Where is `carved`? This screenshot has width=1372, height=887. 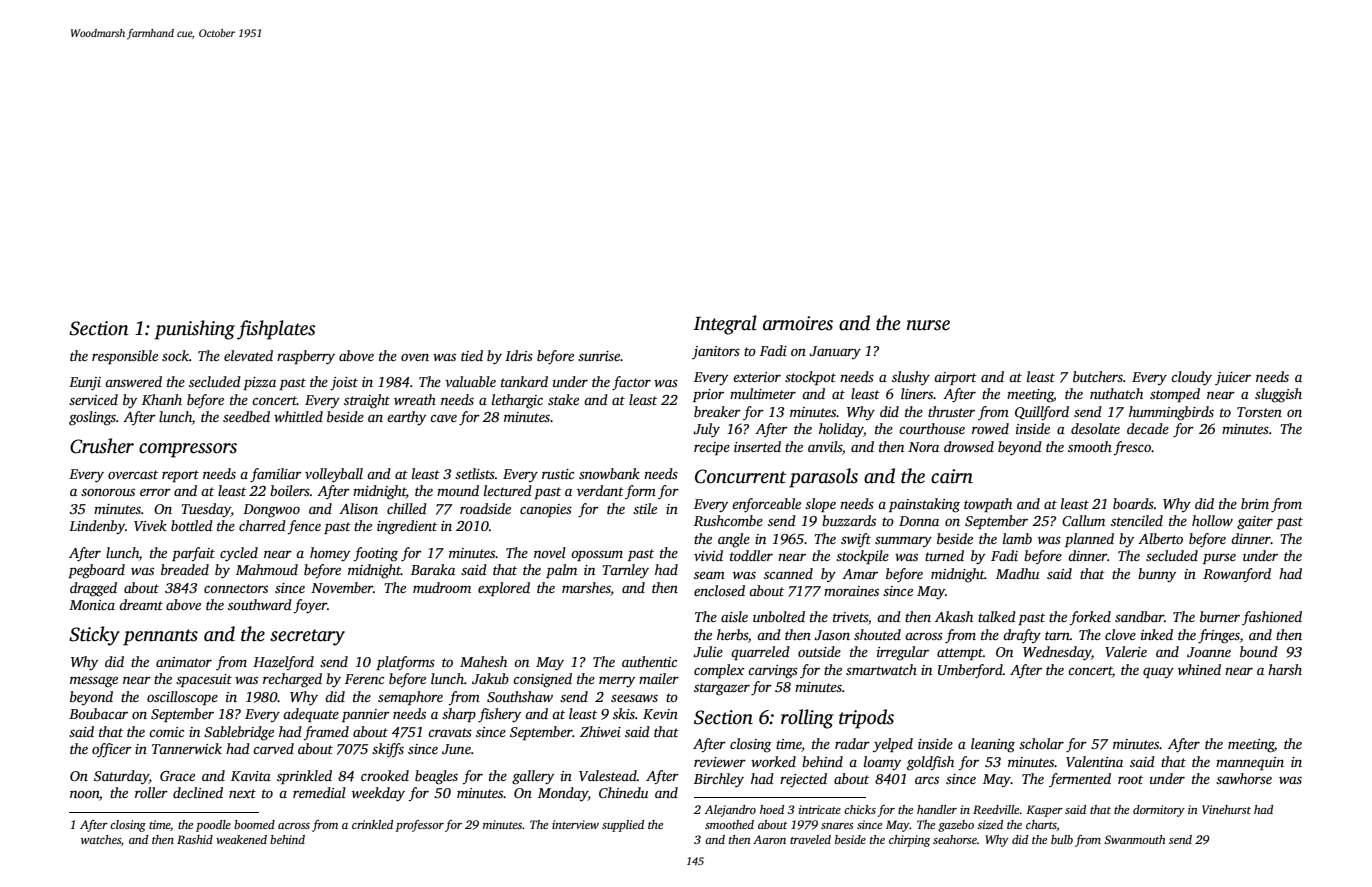 carved is located at coordinates (273, 748).
